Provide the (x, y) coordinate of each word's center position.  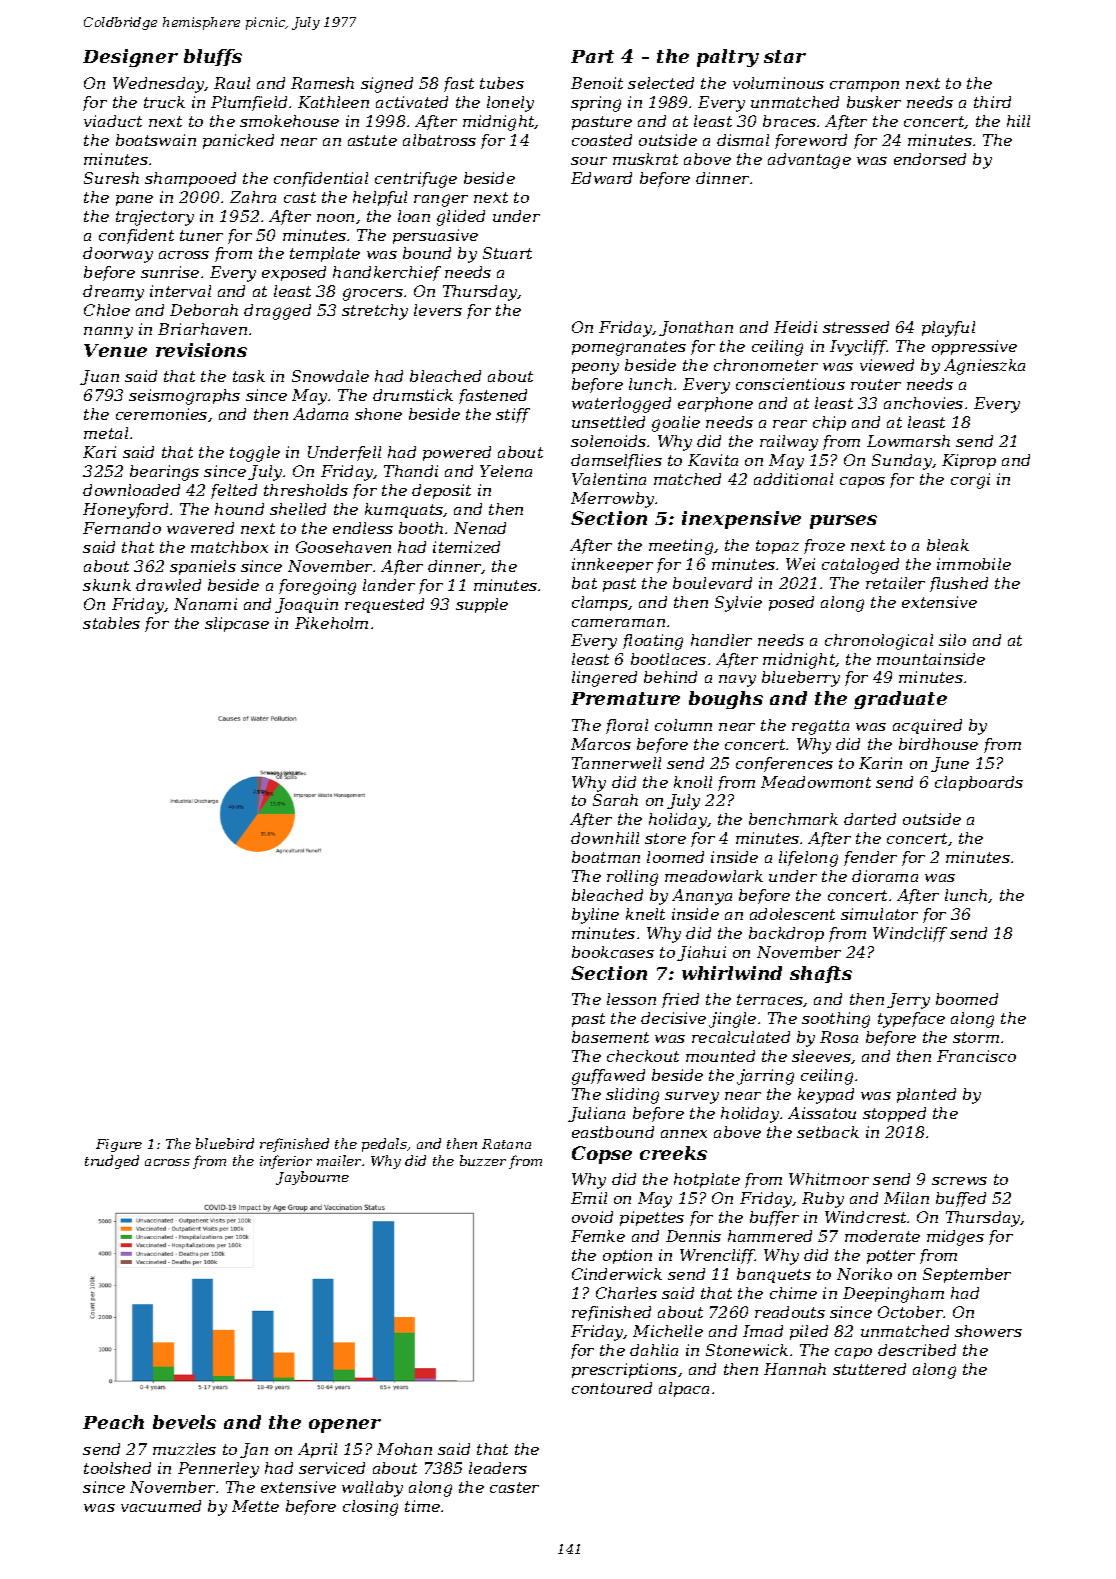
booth (421, 528)
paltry (728, 58)
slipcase (237, 624)
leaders (498, 1468)
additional (793, 479)
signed (387, 85)
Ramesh (322, 83)
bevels (184, 1422)
